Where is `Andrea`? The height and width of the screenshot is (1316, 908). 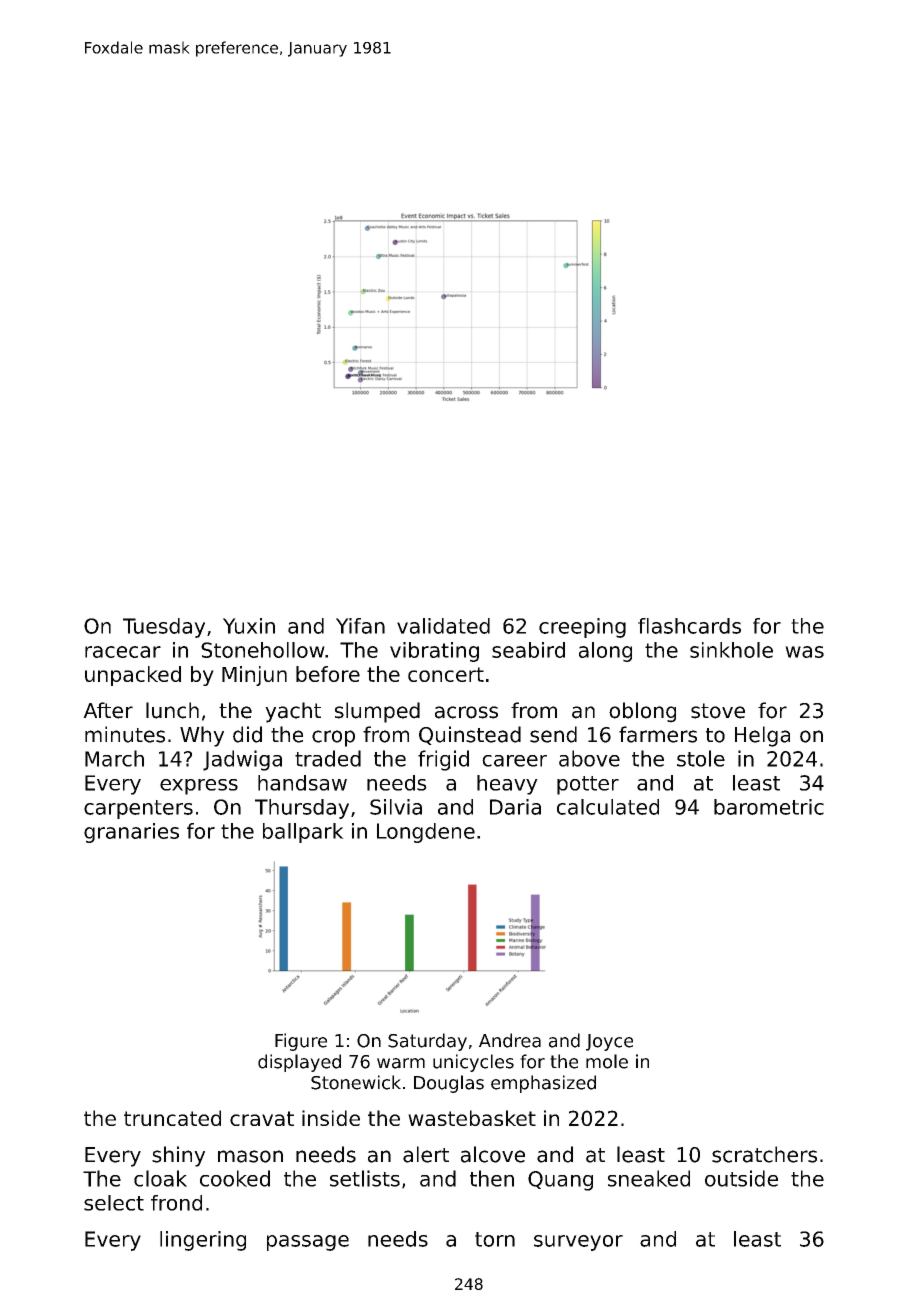
Andrea is located at coordinates (510, 1040).
